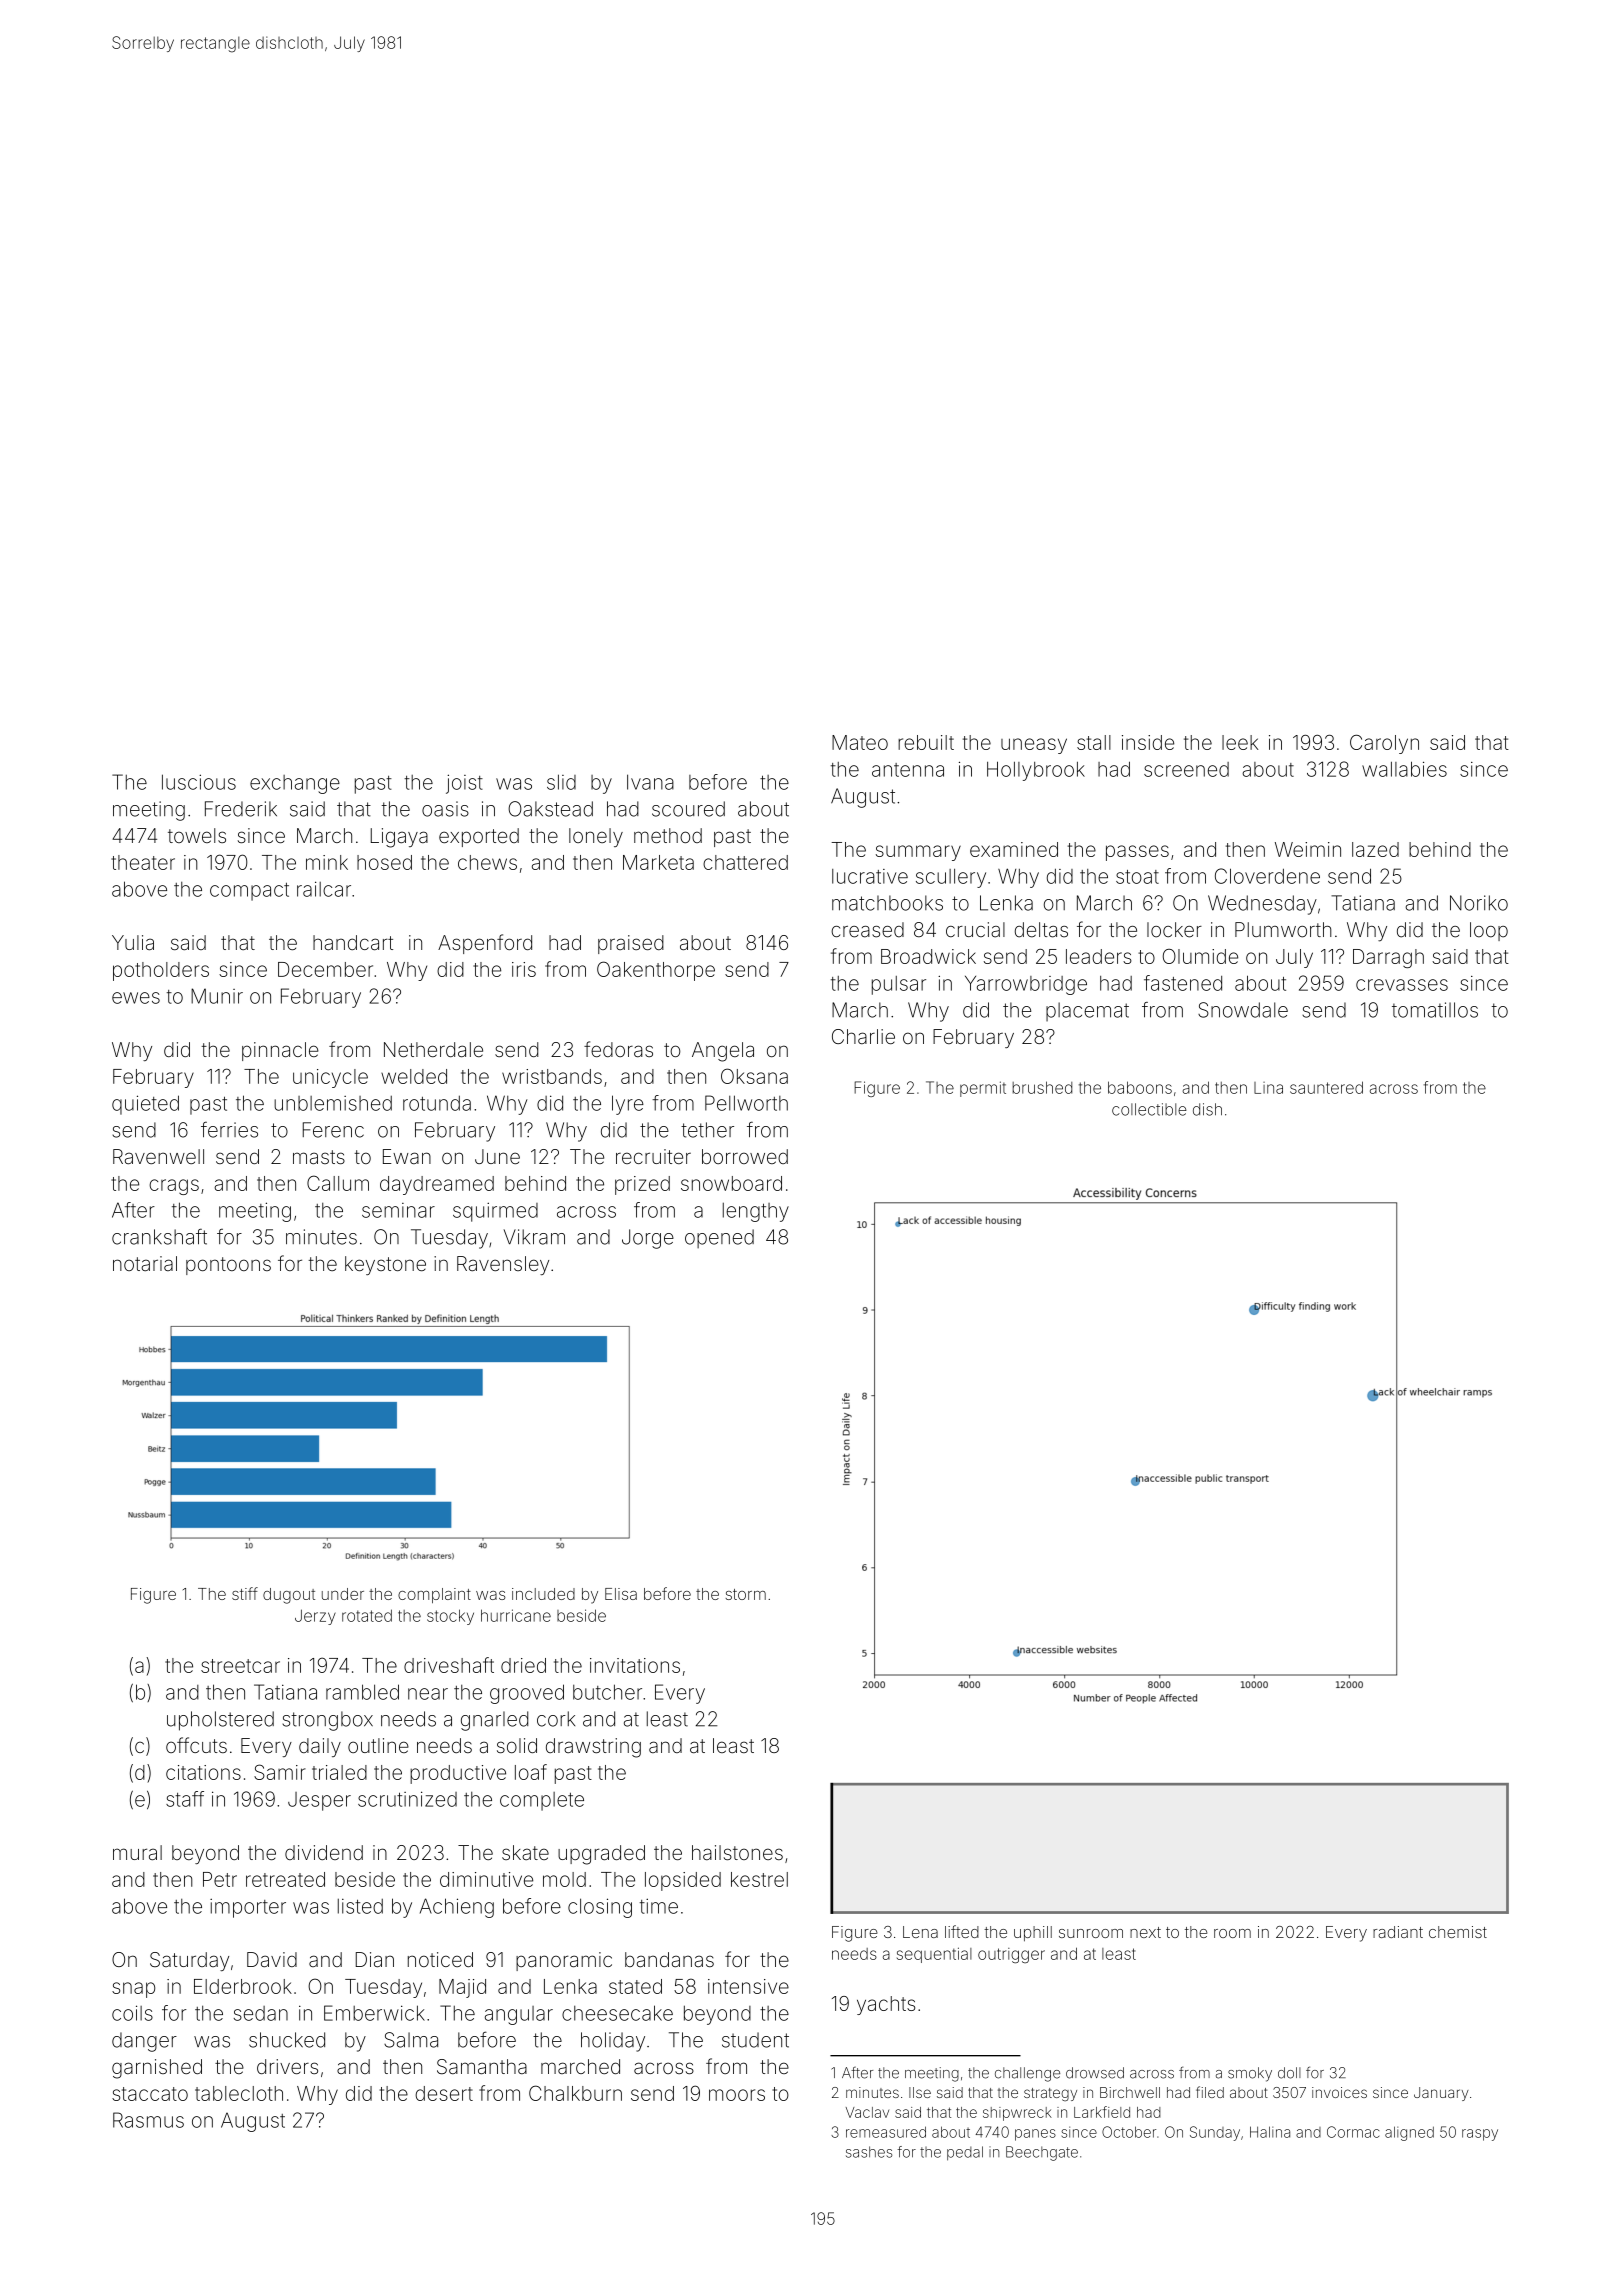 This page has height=2292, width=1620. I want to click on chattered, so click(745, 862).
